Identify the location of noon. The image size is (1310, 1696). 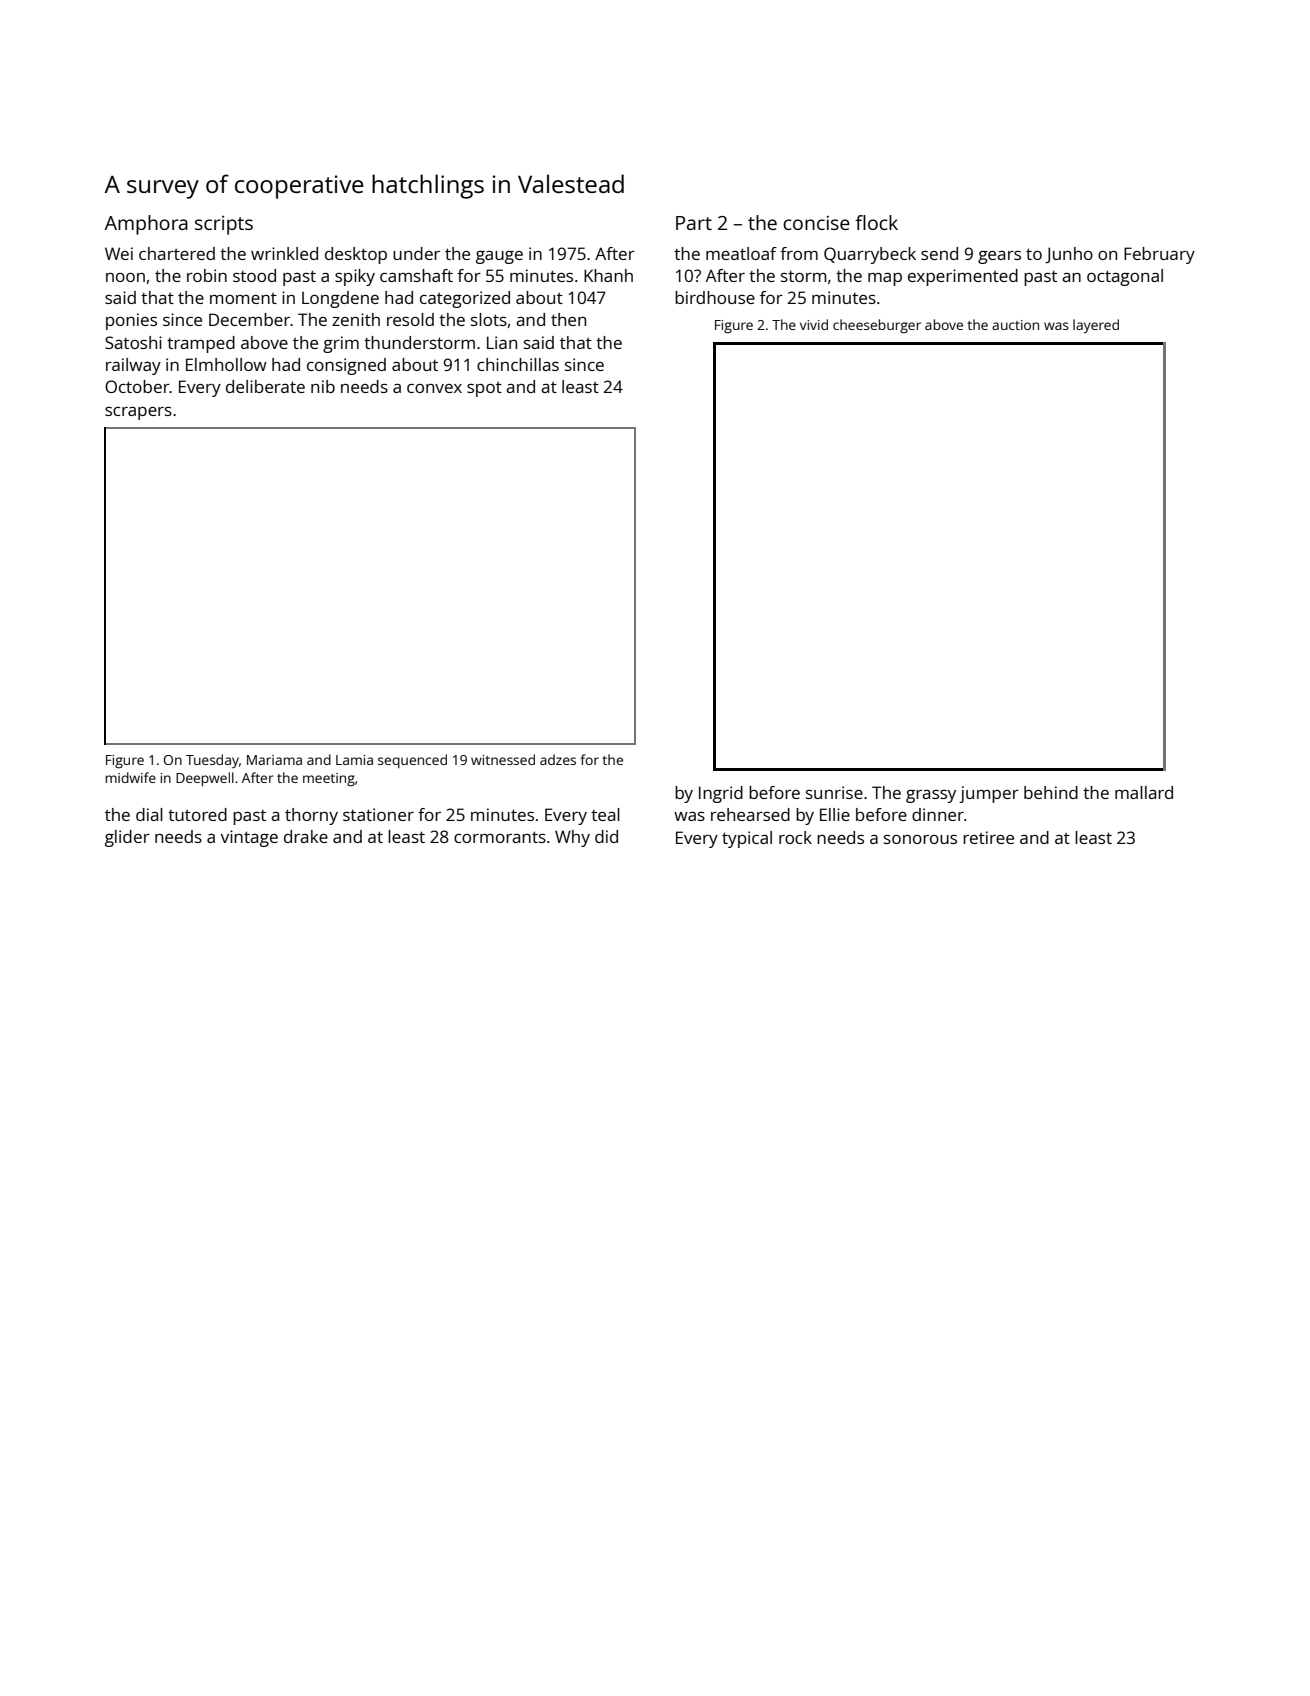
(125, 277).
